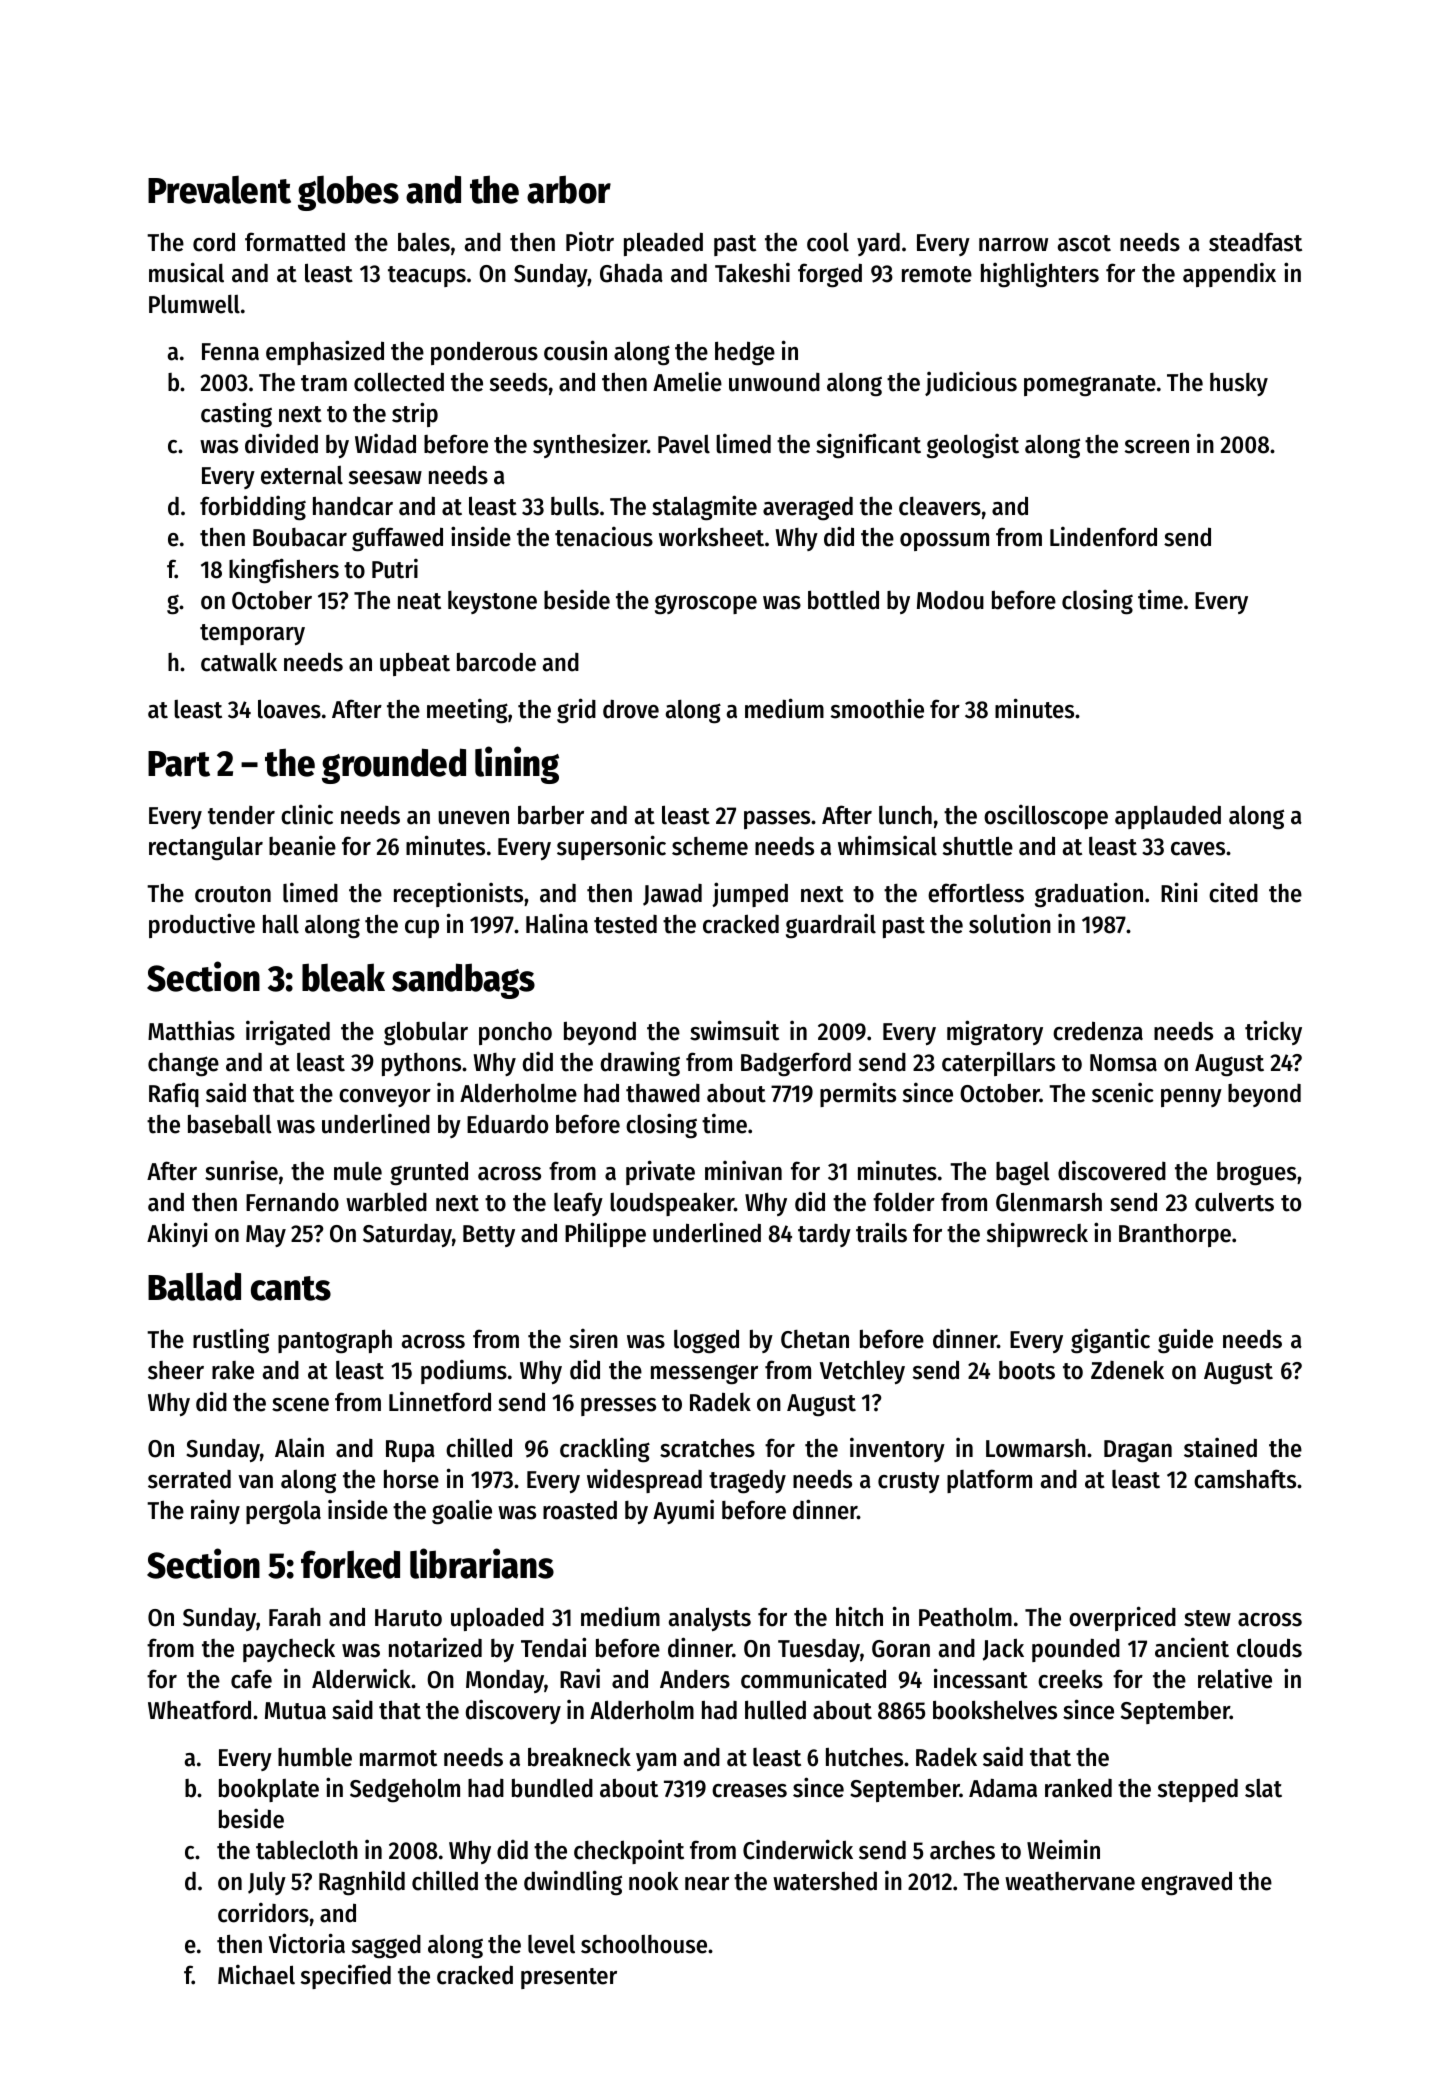 The width and height of the document is (1450, 2100). What do you see at coordinates (1046, 816) in the document?
I see `oscilloscope` at bounding box center [1046, 816].
